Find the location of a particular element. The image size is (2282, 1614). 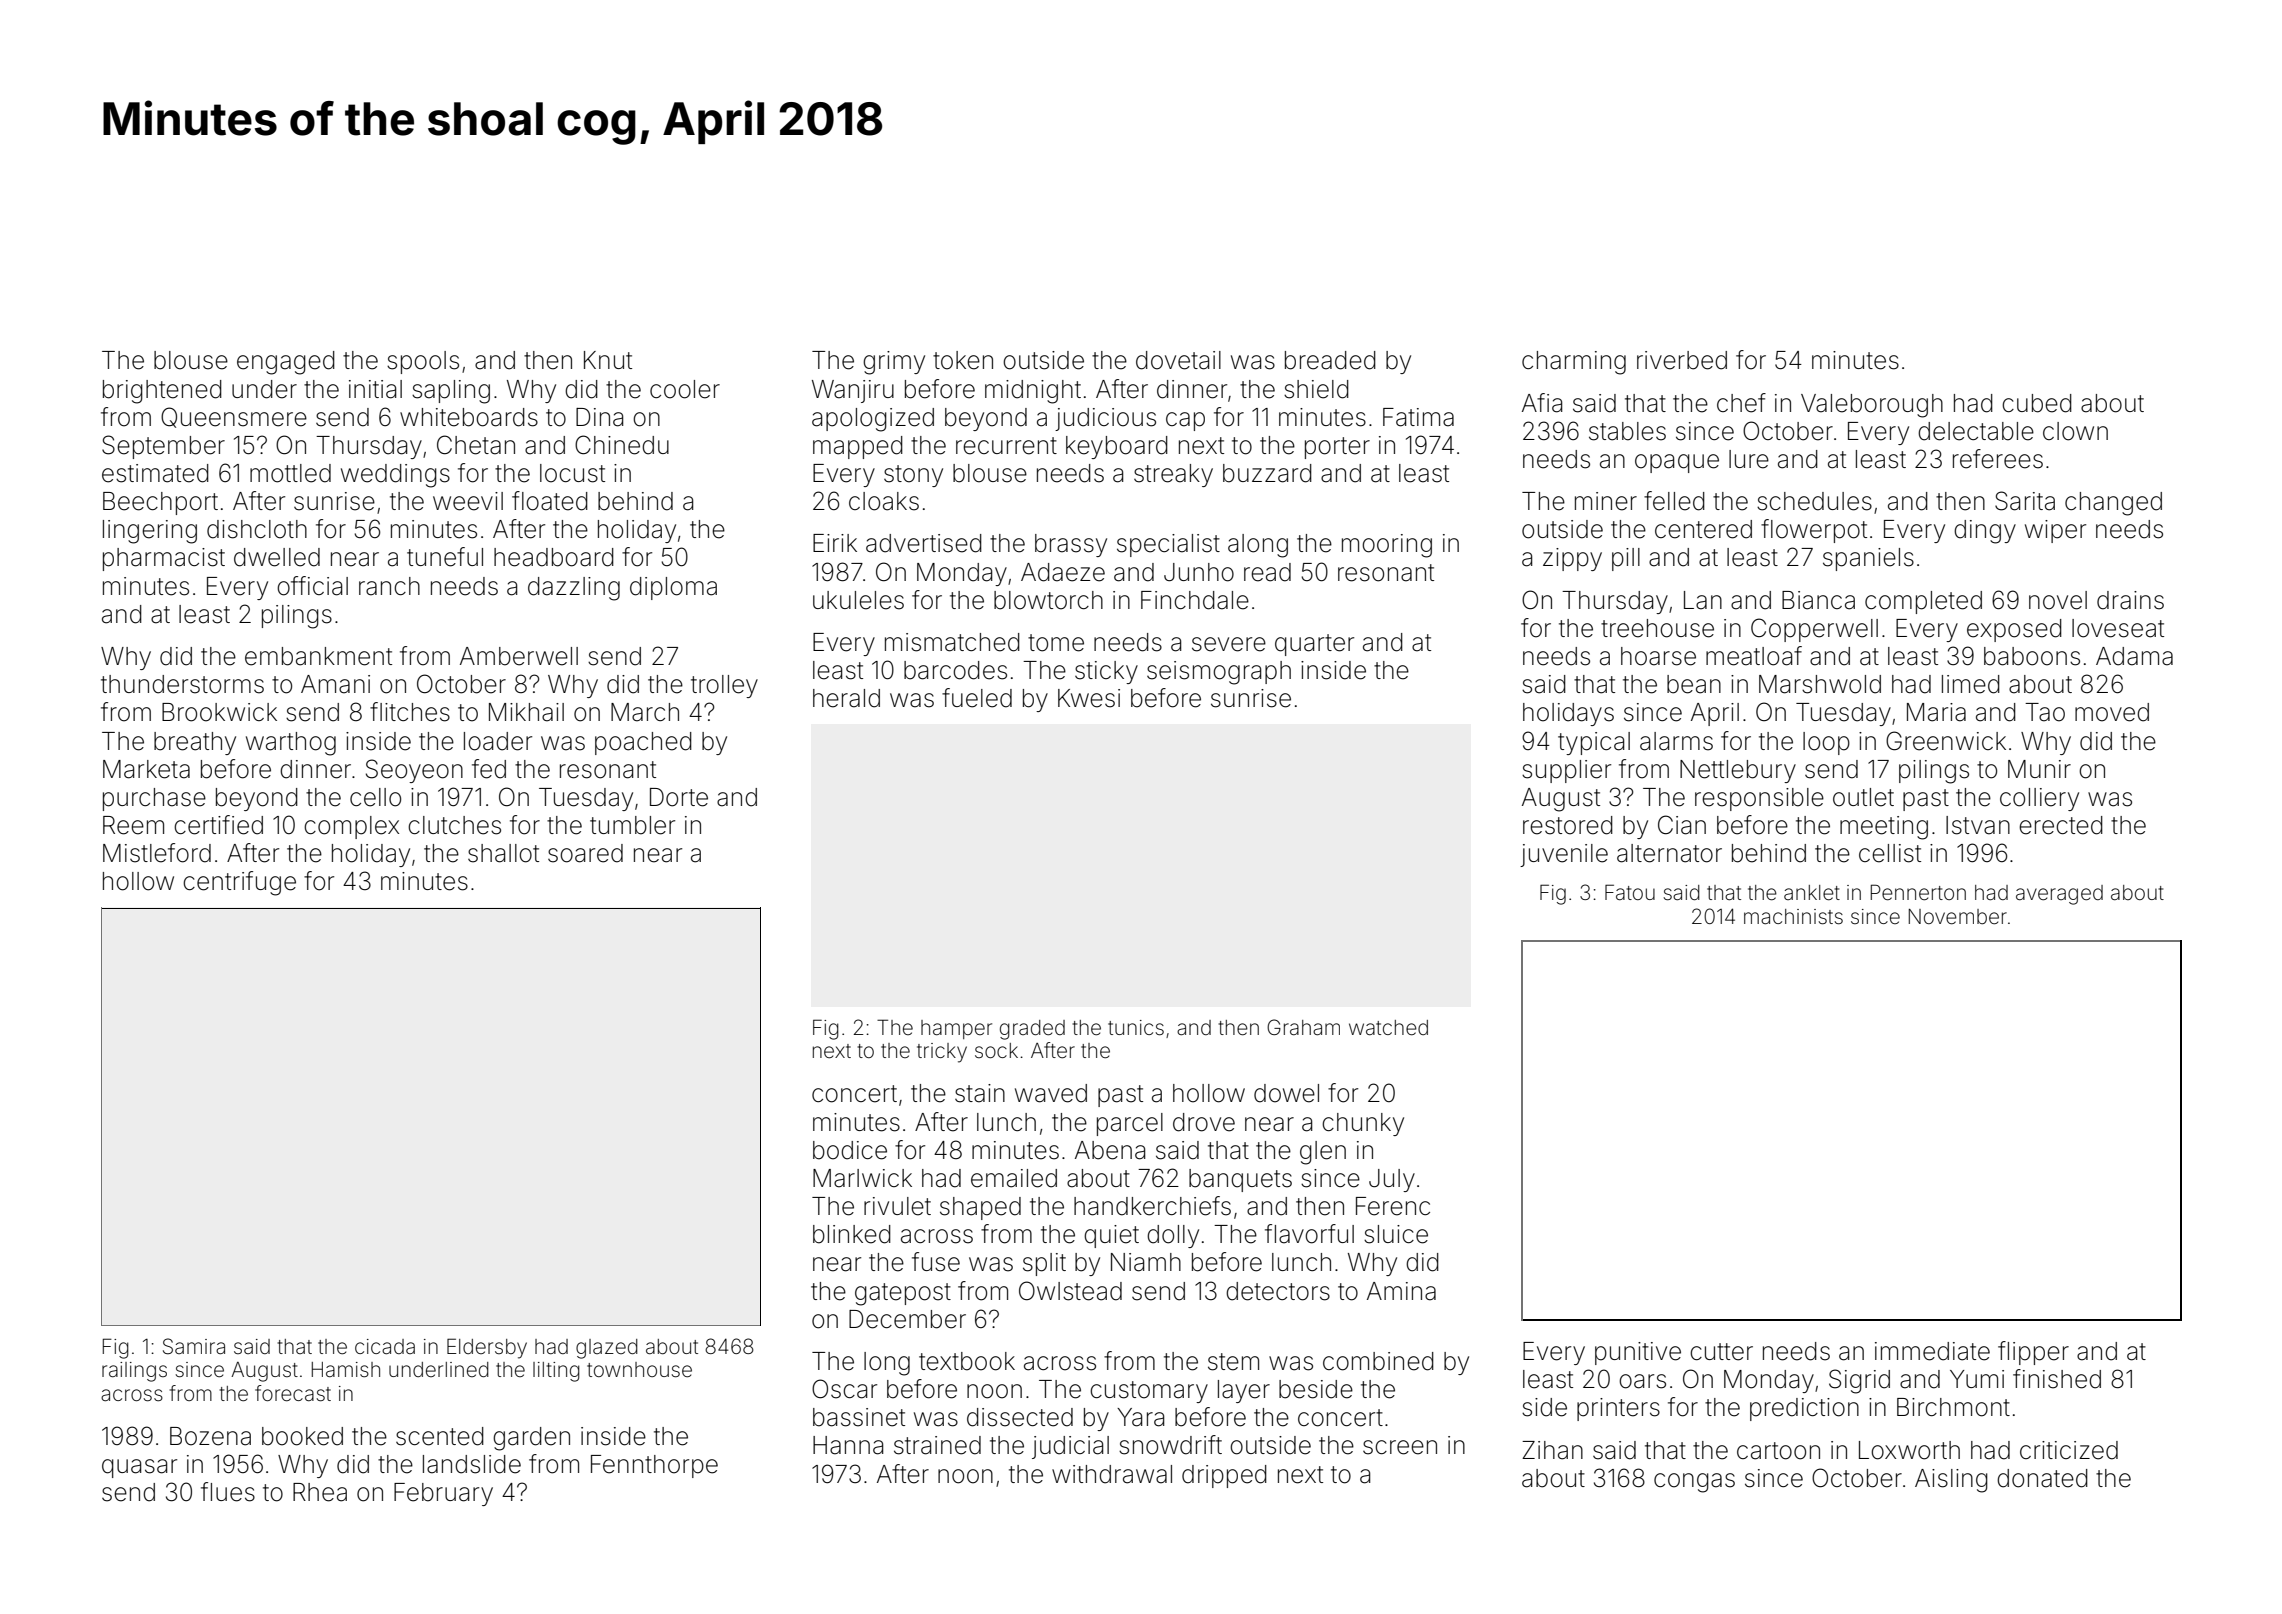

pharmacist is located at coordinates (164, 559).
